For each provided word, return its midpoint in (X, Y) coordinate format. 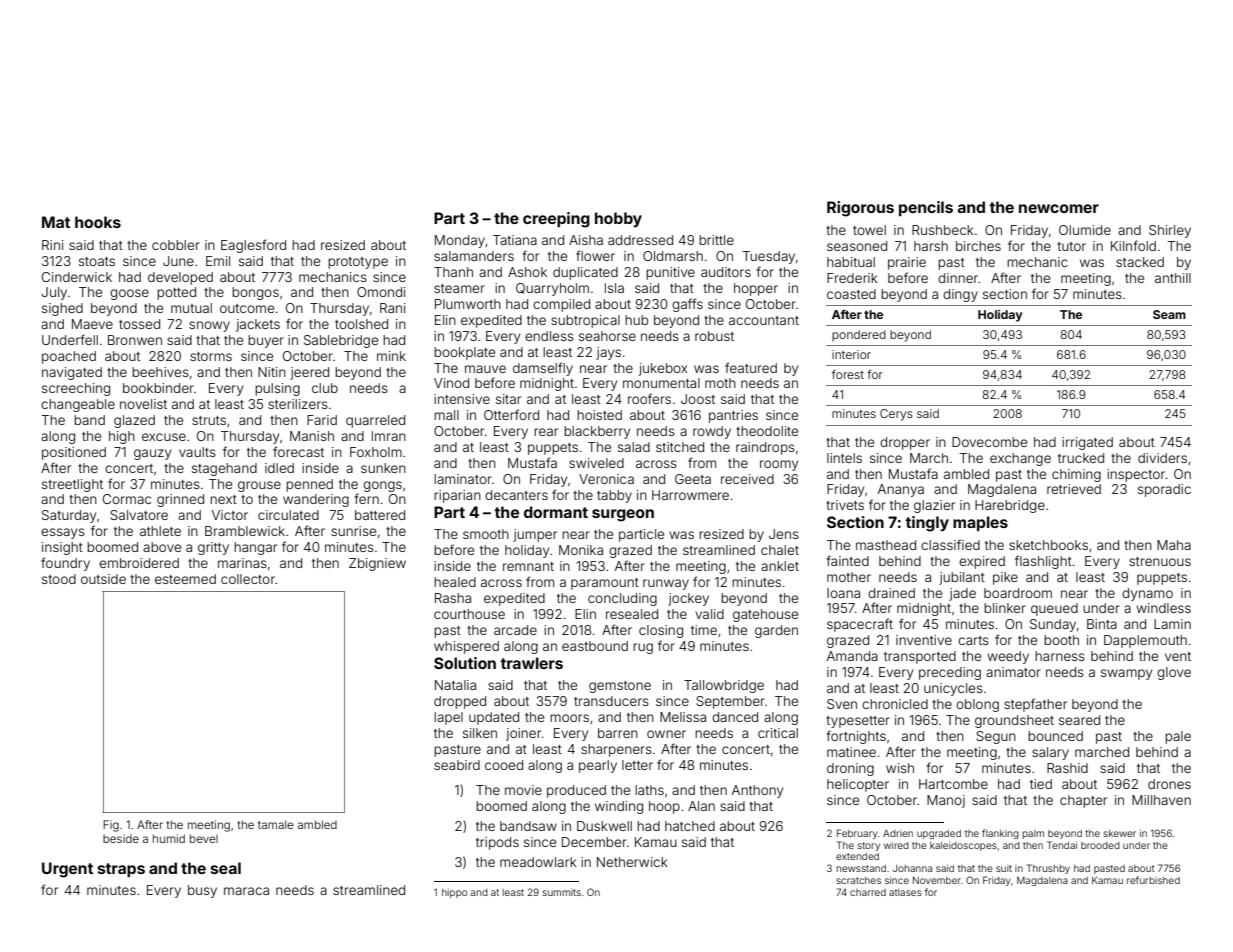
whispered (466, 647)
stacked (1140, 262)
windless (1163, 608)
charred (868, 892)
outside (103, 579)
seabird (457, 765)
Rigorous (860, 209)
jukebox (663, 369)
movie (523, 790)
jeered (309, 373)
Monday (460, 241)
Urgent (67, 870)
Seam (1169, 314)
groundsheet (1014, 721)
